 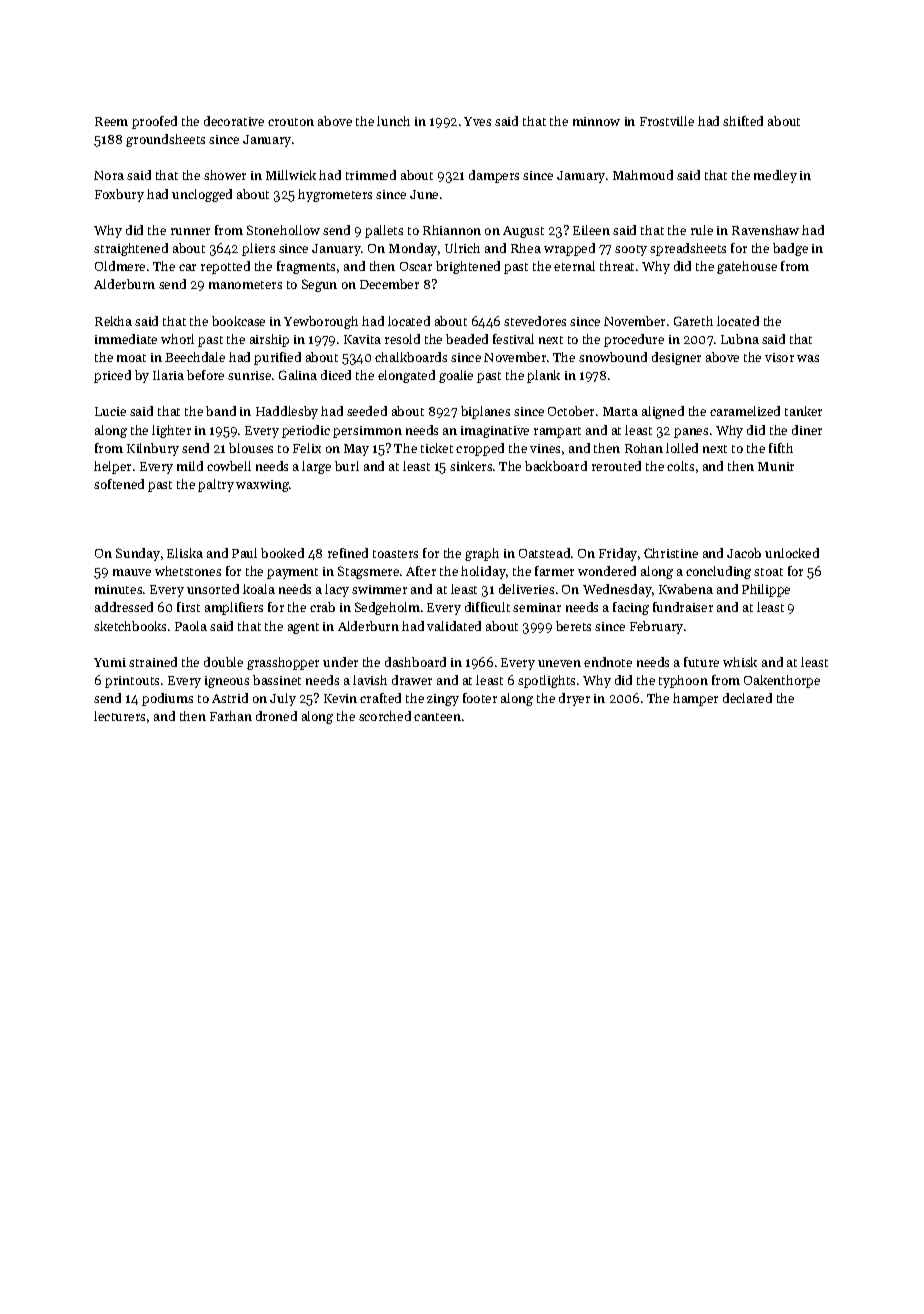 What do you see at coordinates (416, 266) in the page?
I see `Oscar` at bounding box center [416, 266].
